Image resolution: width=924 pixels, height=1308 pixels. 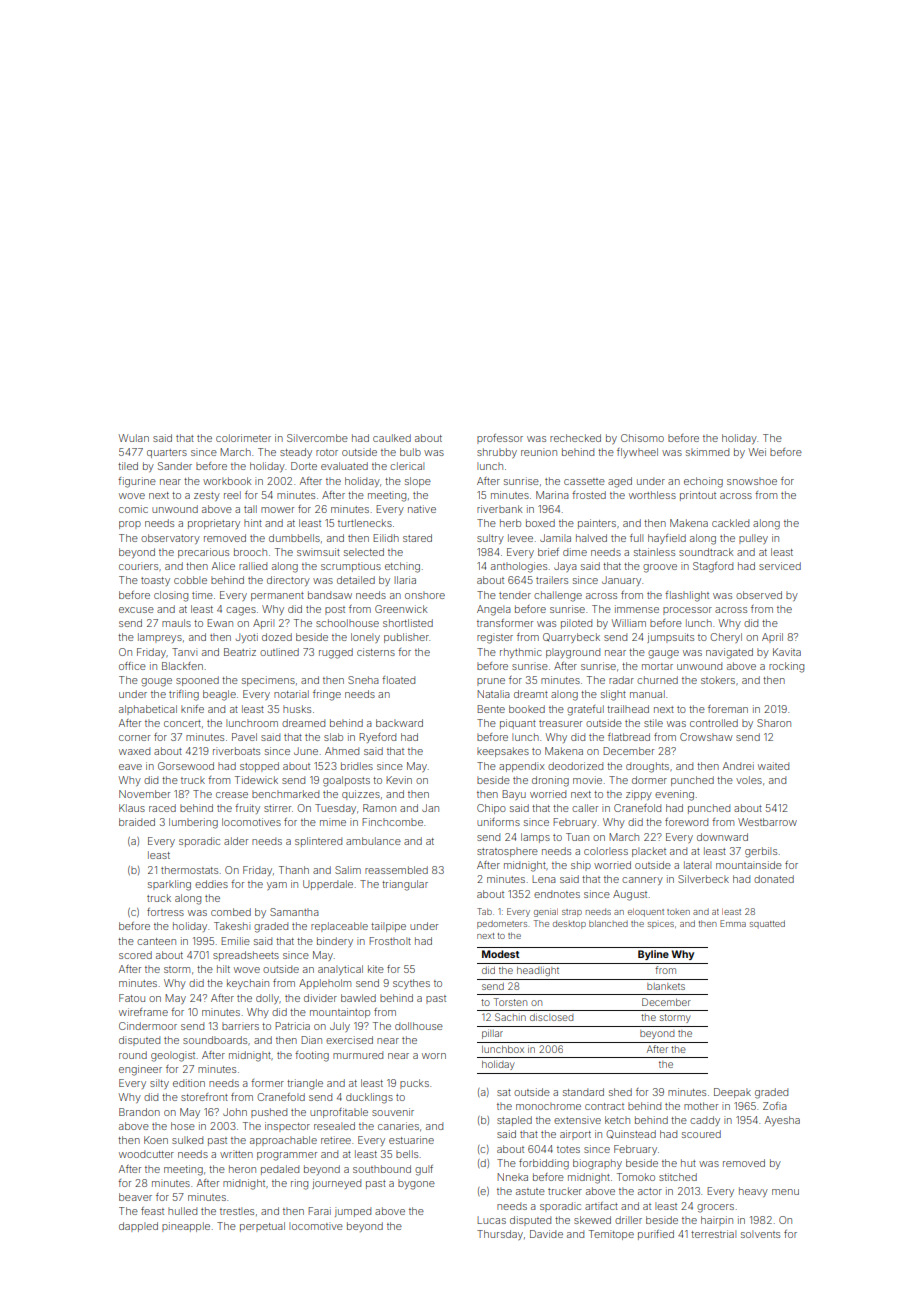 What do you see at coordinates (703, 482) in the document?
I see `echoing` at bounding box center [703, 482].
